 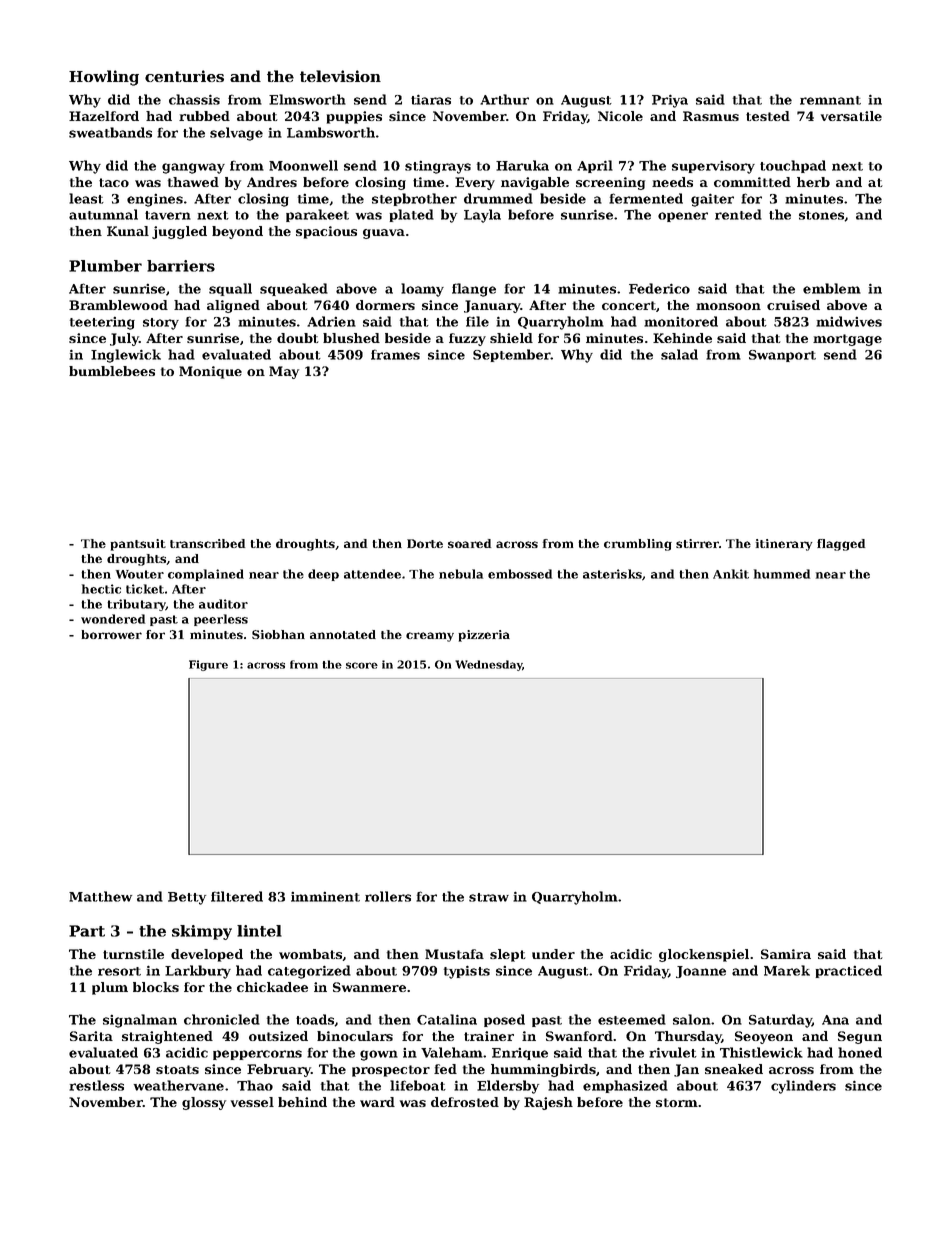 I want to click on mortgage, so click(x=847, y=340).
